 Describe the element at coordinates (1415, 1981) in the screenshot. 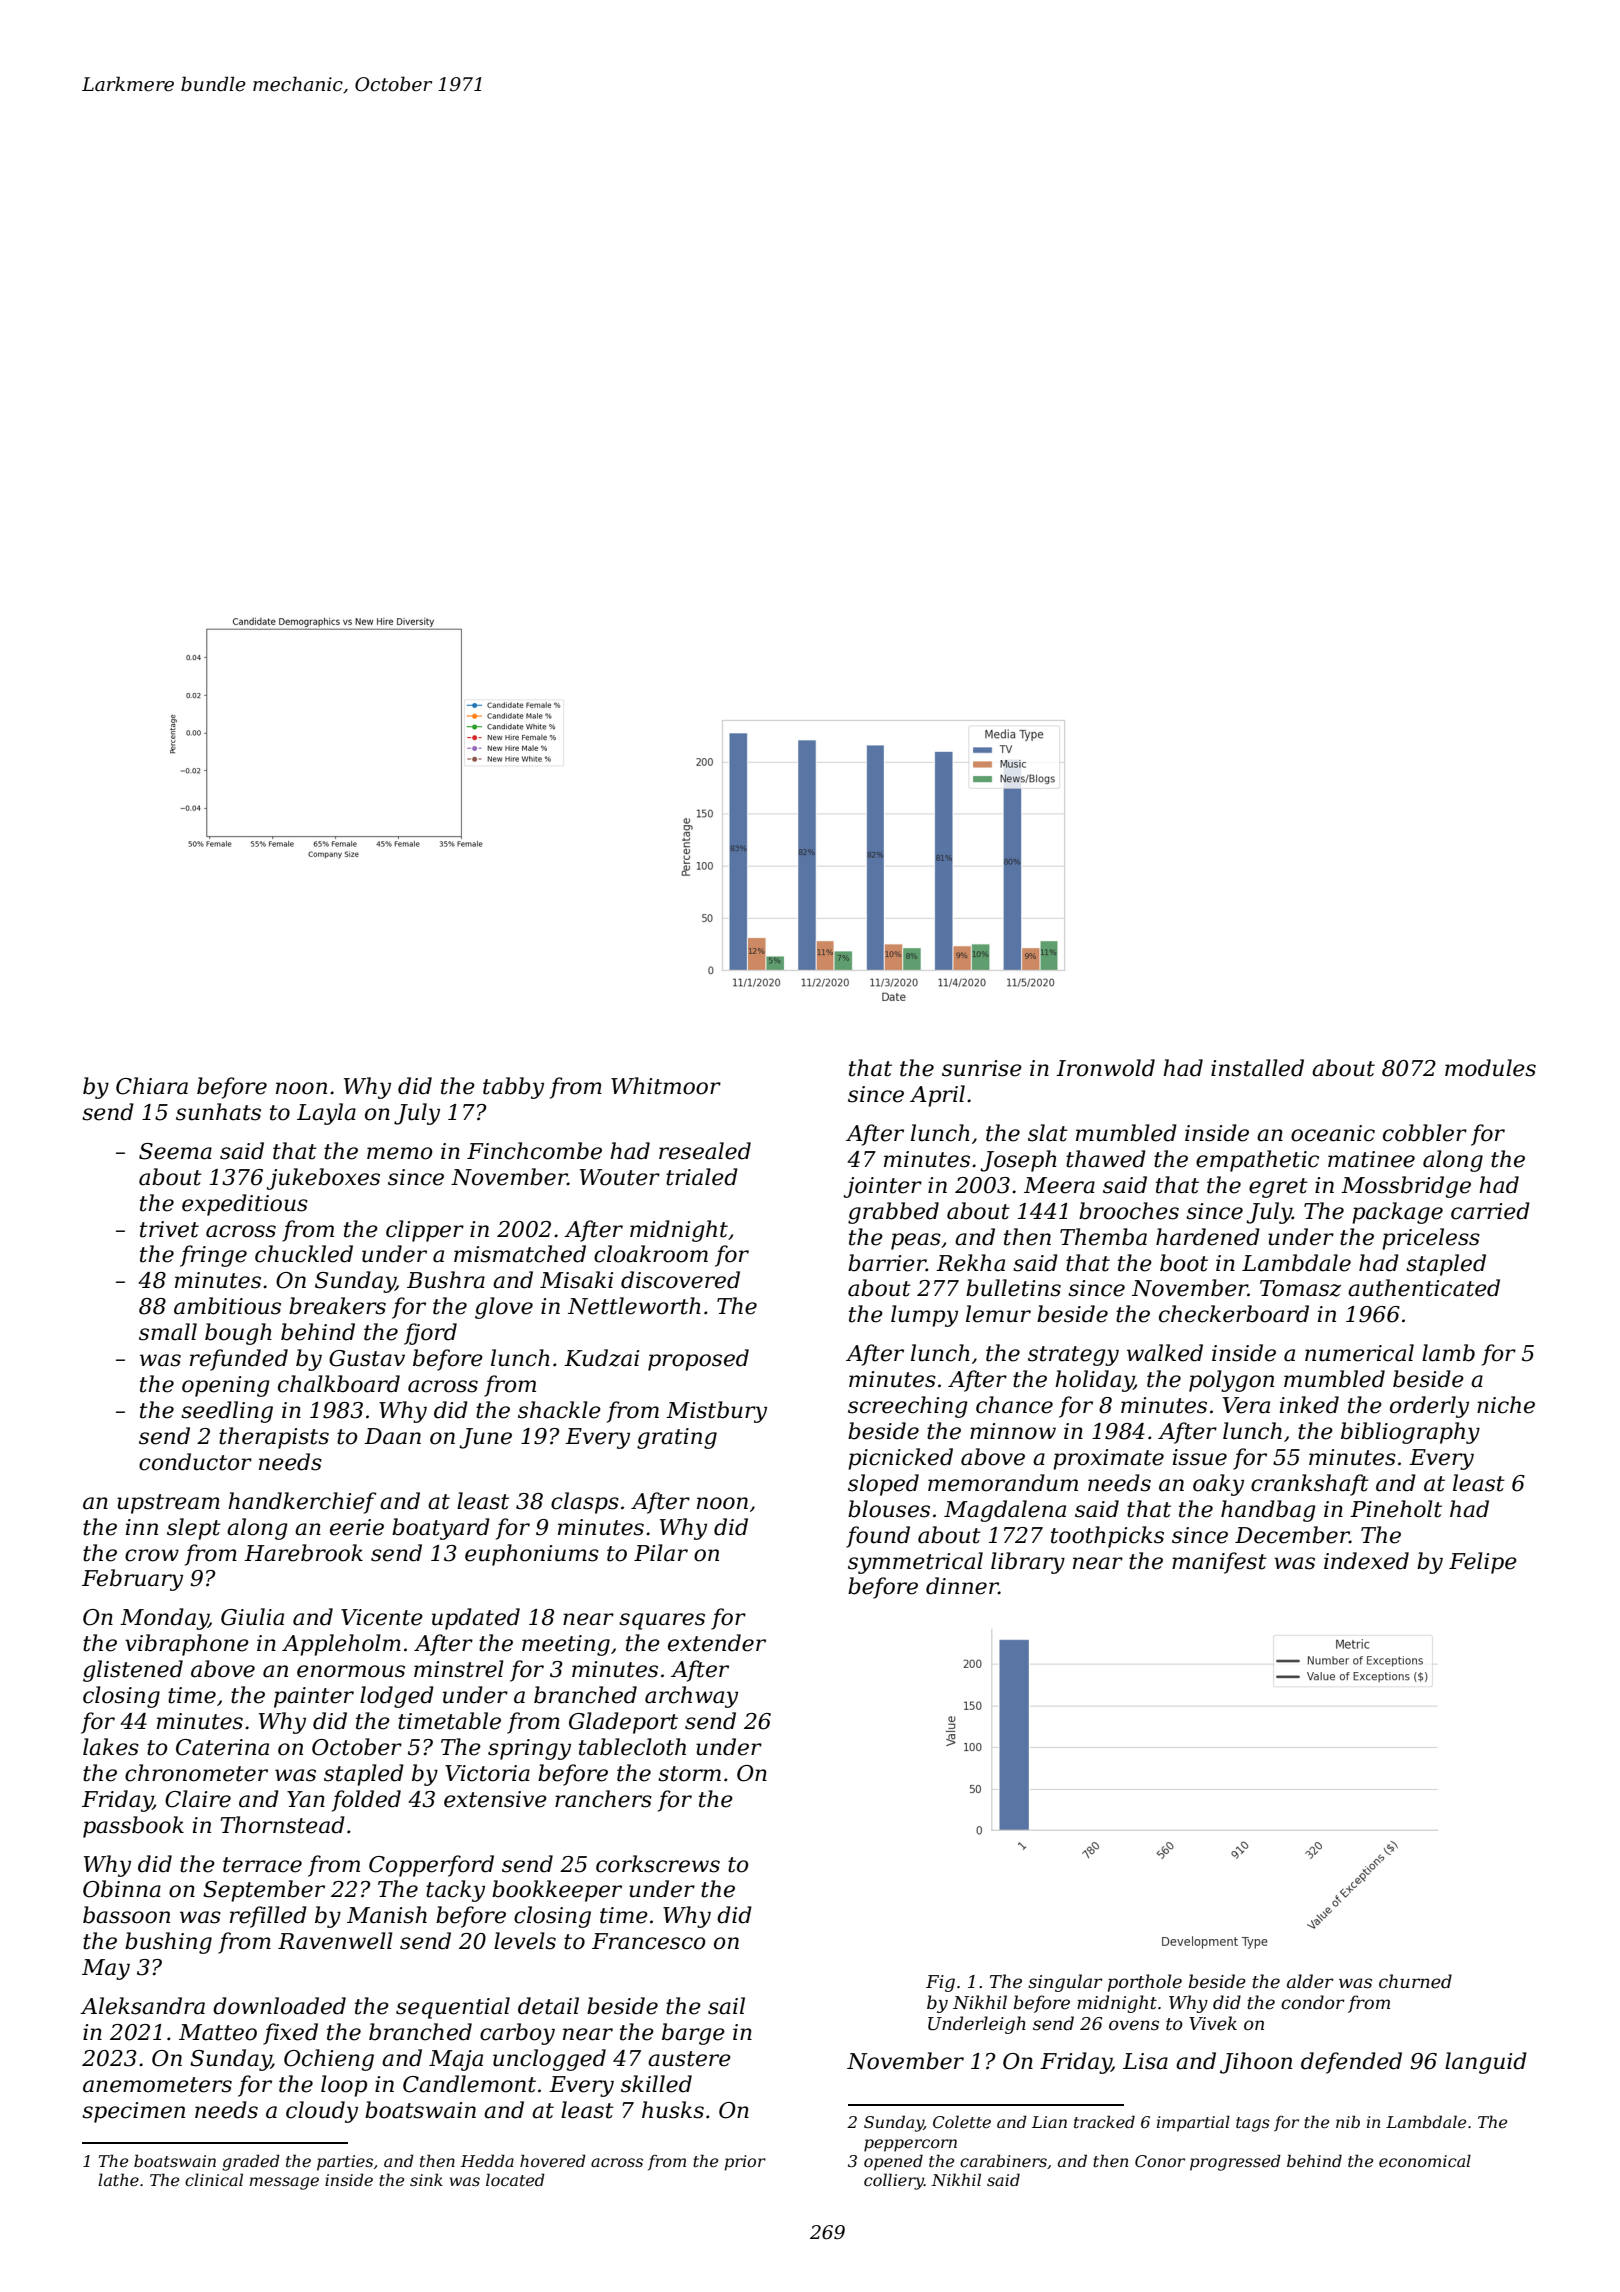

I see `churned` at that location.
